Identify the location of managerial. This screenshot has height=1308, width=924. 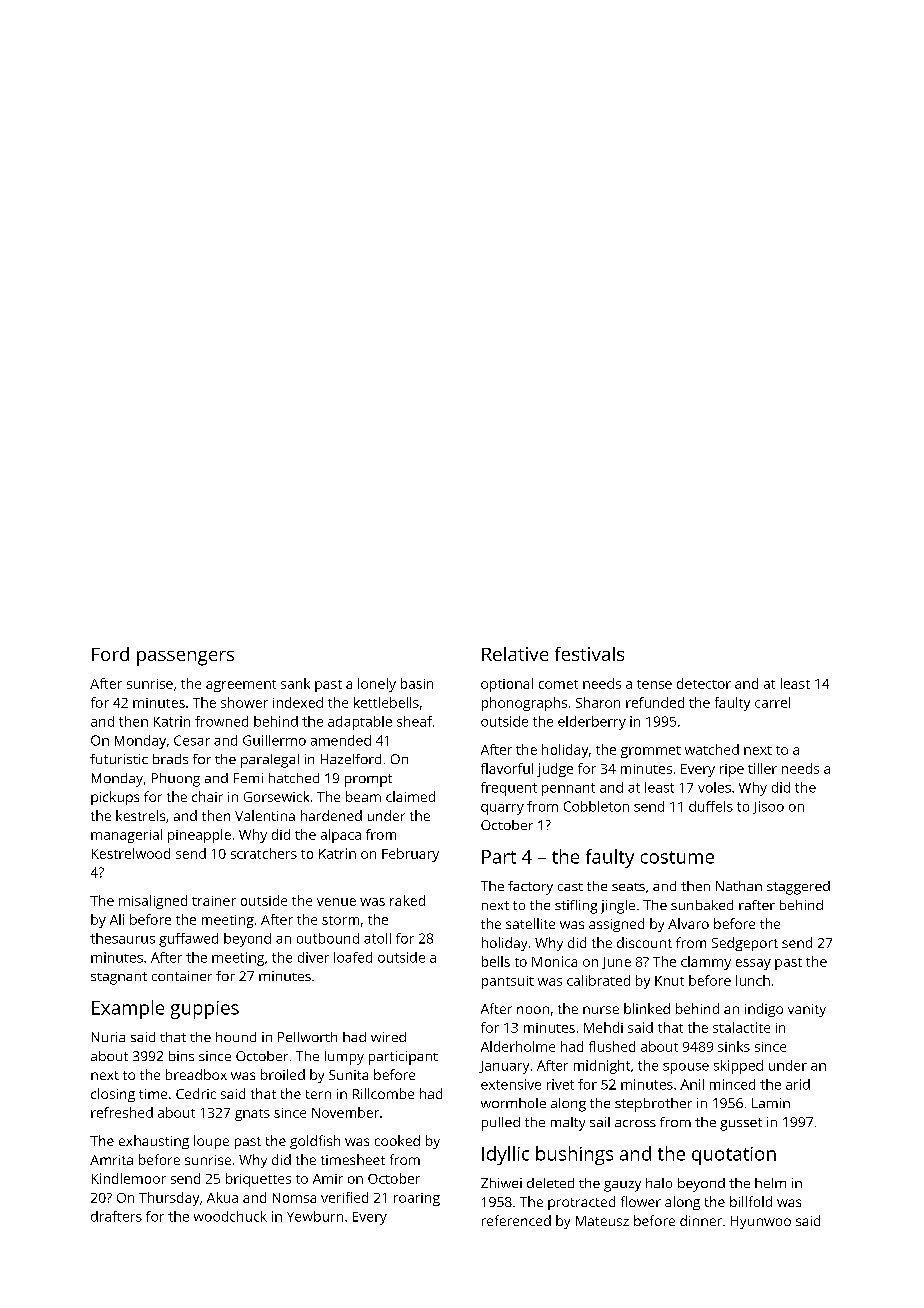
(126, 836).
